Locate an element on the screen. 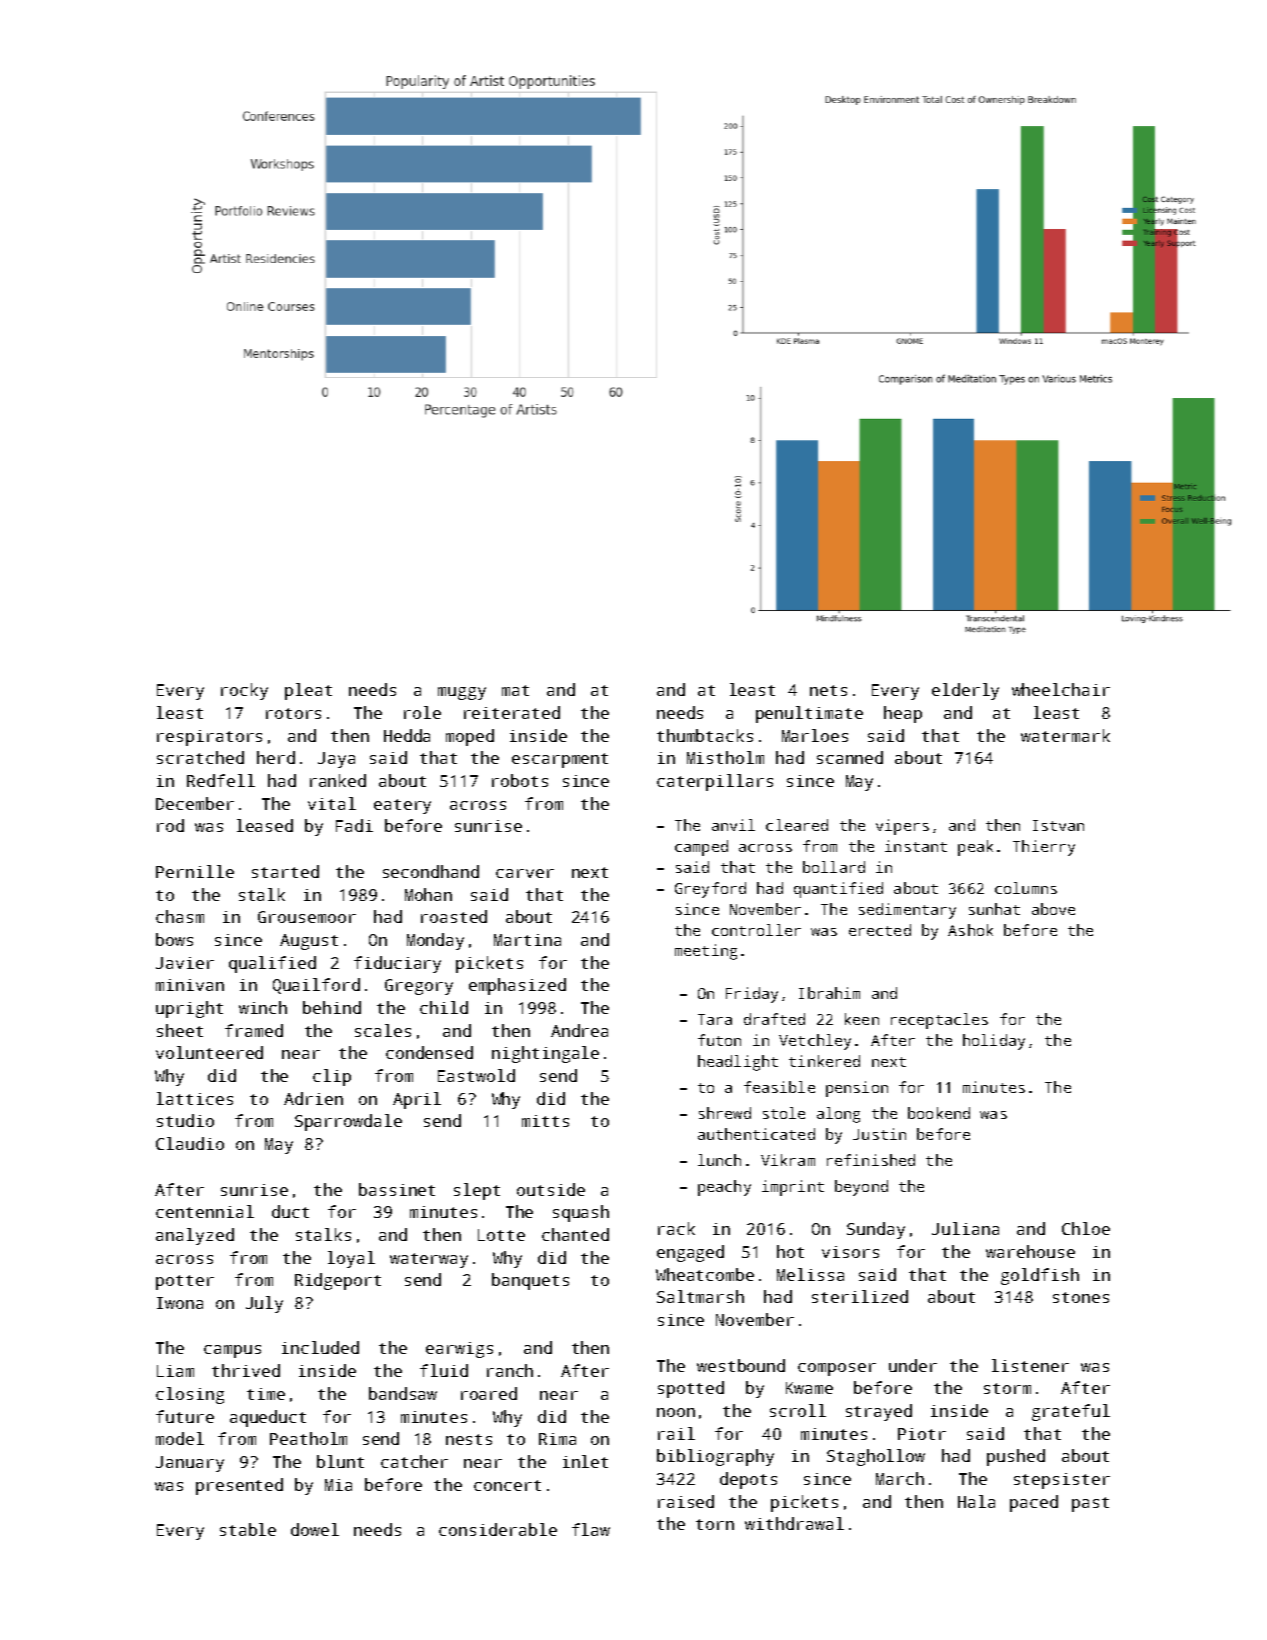  flaw is located at coordinates (591, 1529).
